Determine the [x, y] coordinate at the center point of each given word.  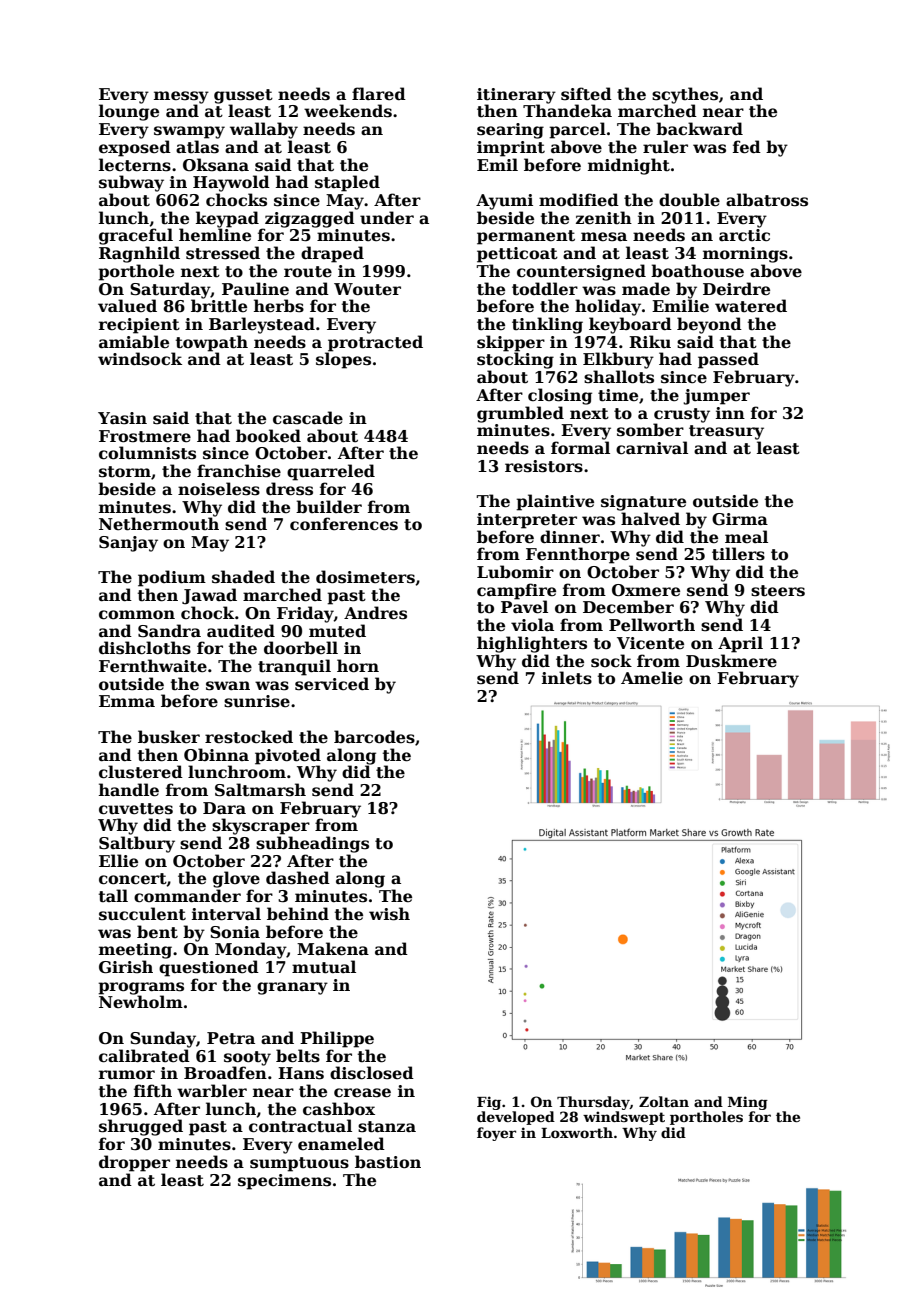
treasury [726, 432]
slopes [343, 360]
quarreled [331, 472]
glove [236, 879]
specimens [284, 1182]
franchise [239, 471]
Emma [127, 701]
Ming [748, 1103]
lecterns [135, 165]
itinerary [516, 96]
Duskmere [731, 661]
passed [728, 360]
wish [389, 914]
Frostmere [145, 436]
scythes [685, 95]
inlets [567, 678]
